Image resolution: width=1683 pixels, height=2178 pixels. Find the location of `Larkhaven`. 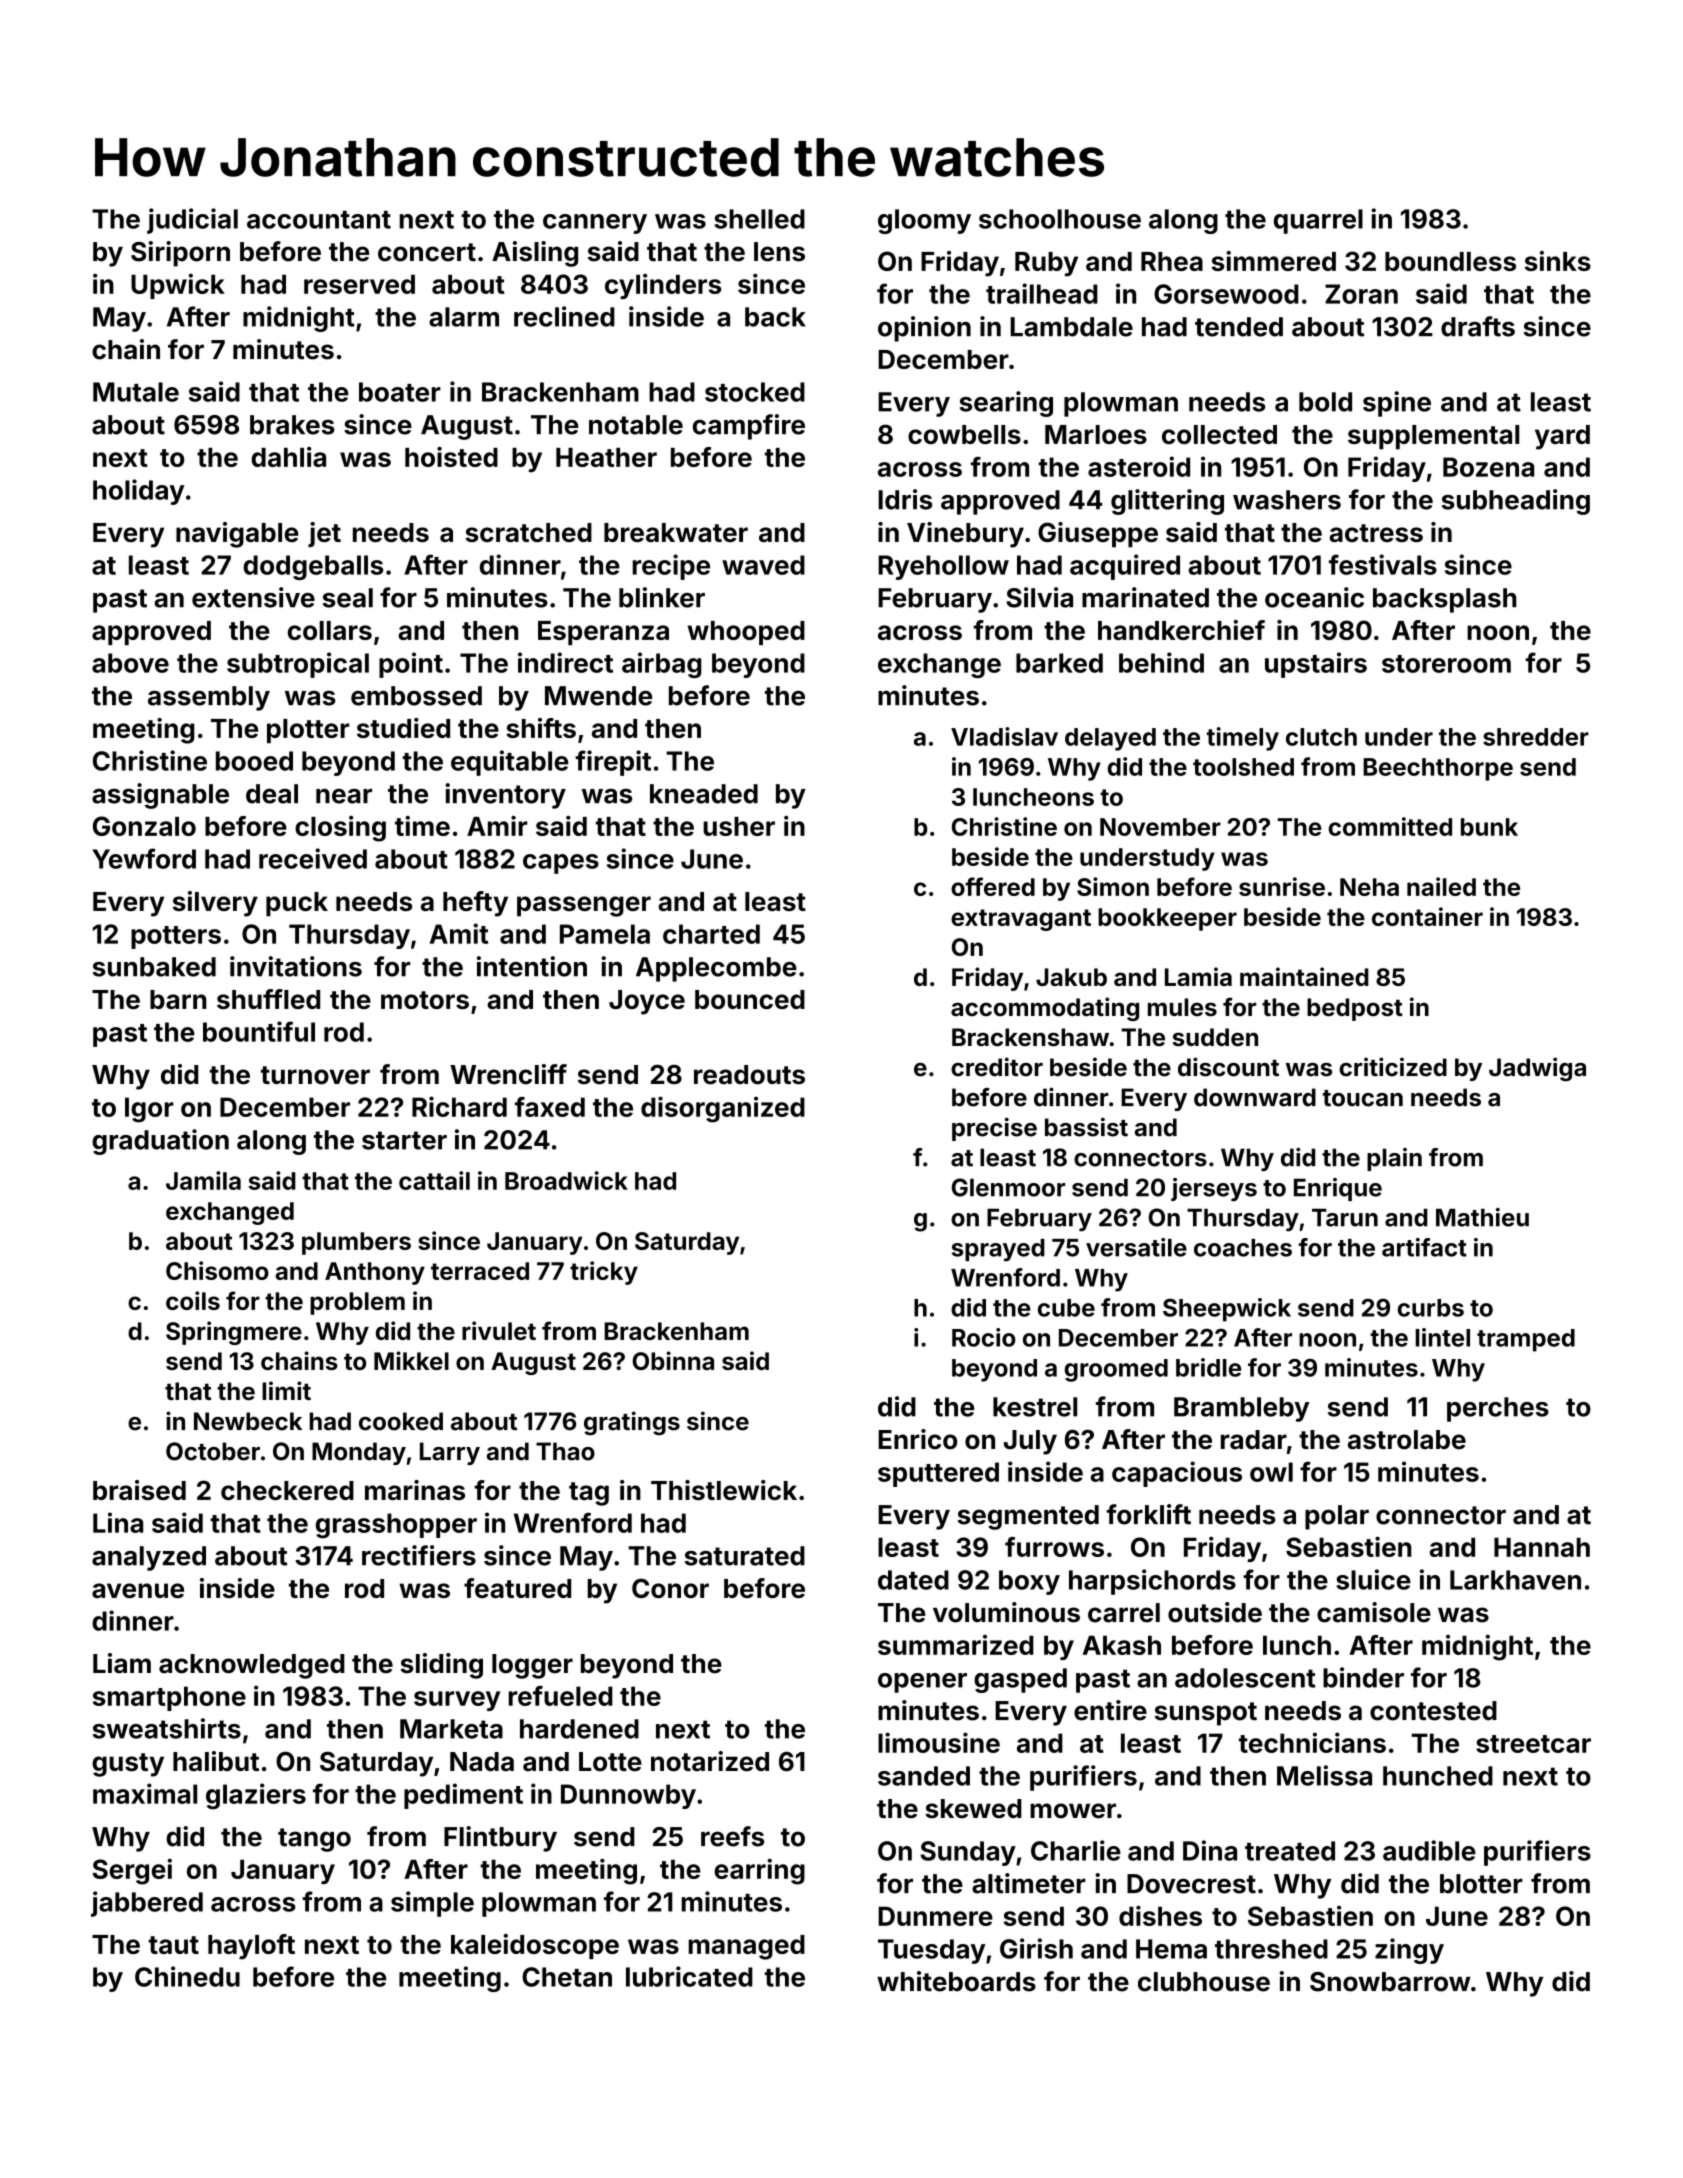

Larkhaven is located at coordinates (1515, 1580).
